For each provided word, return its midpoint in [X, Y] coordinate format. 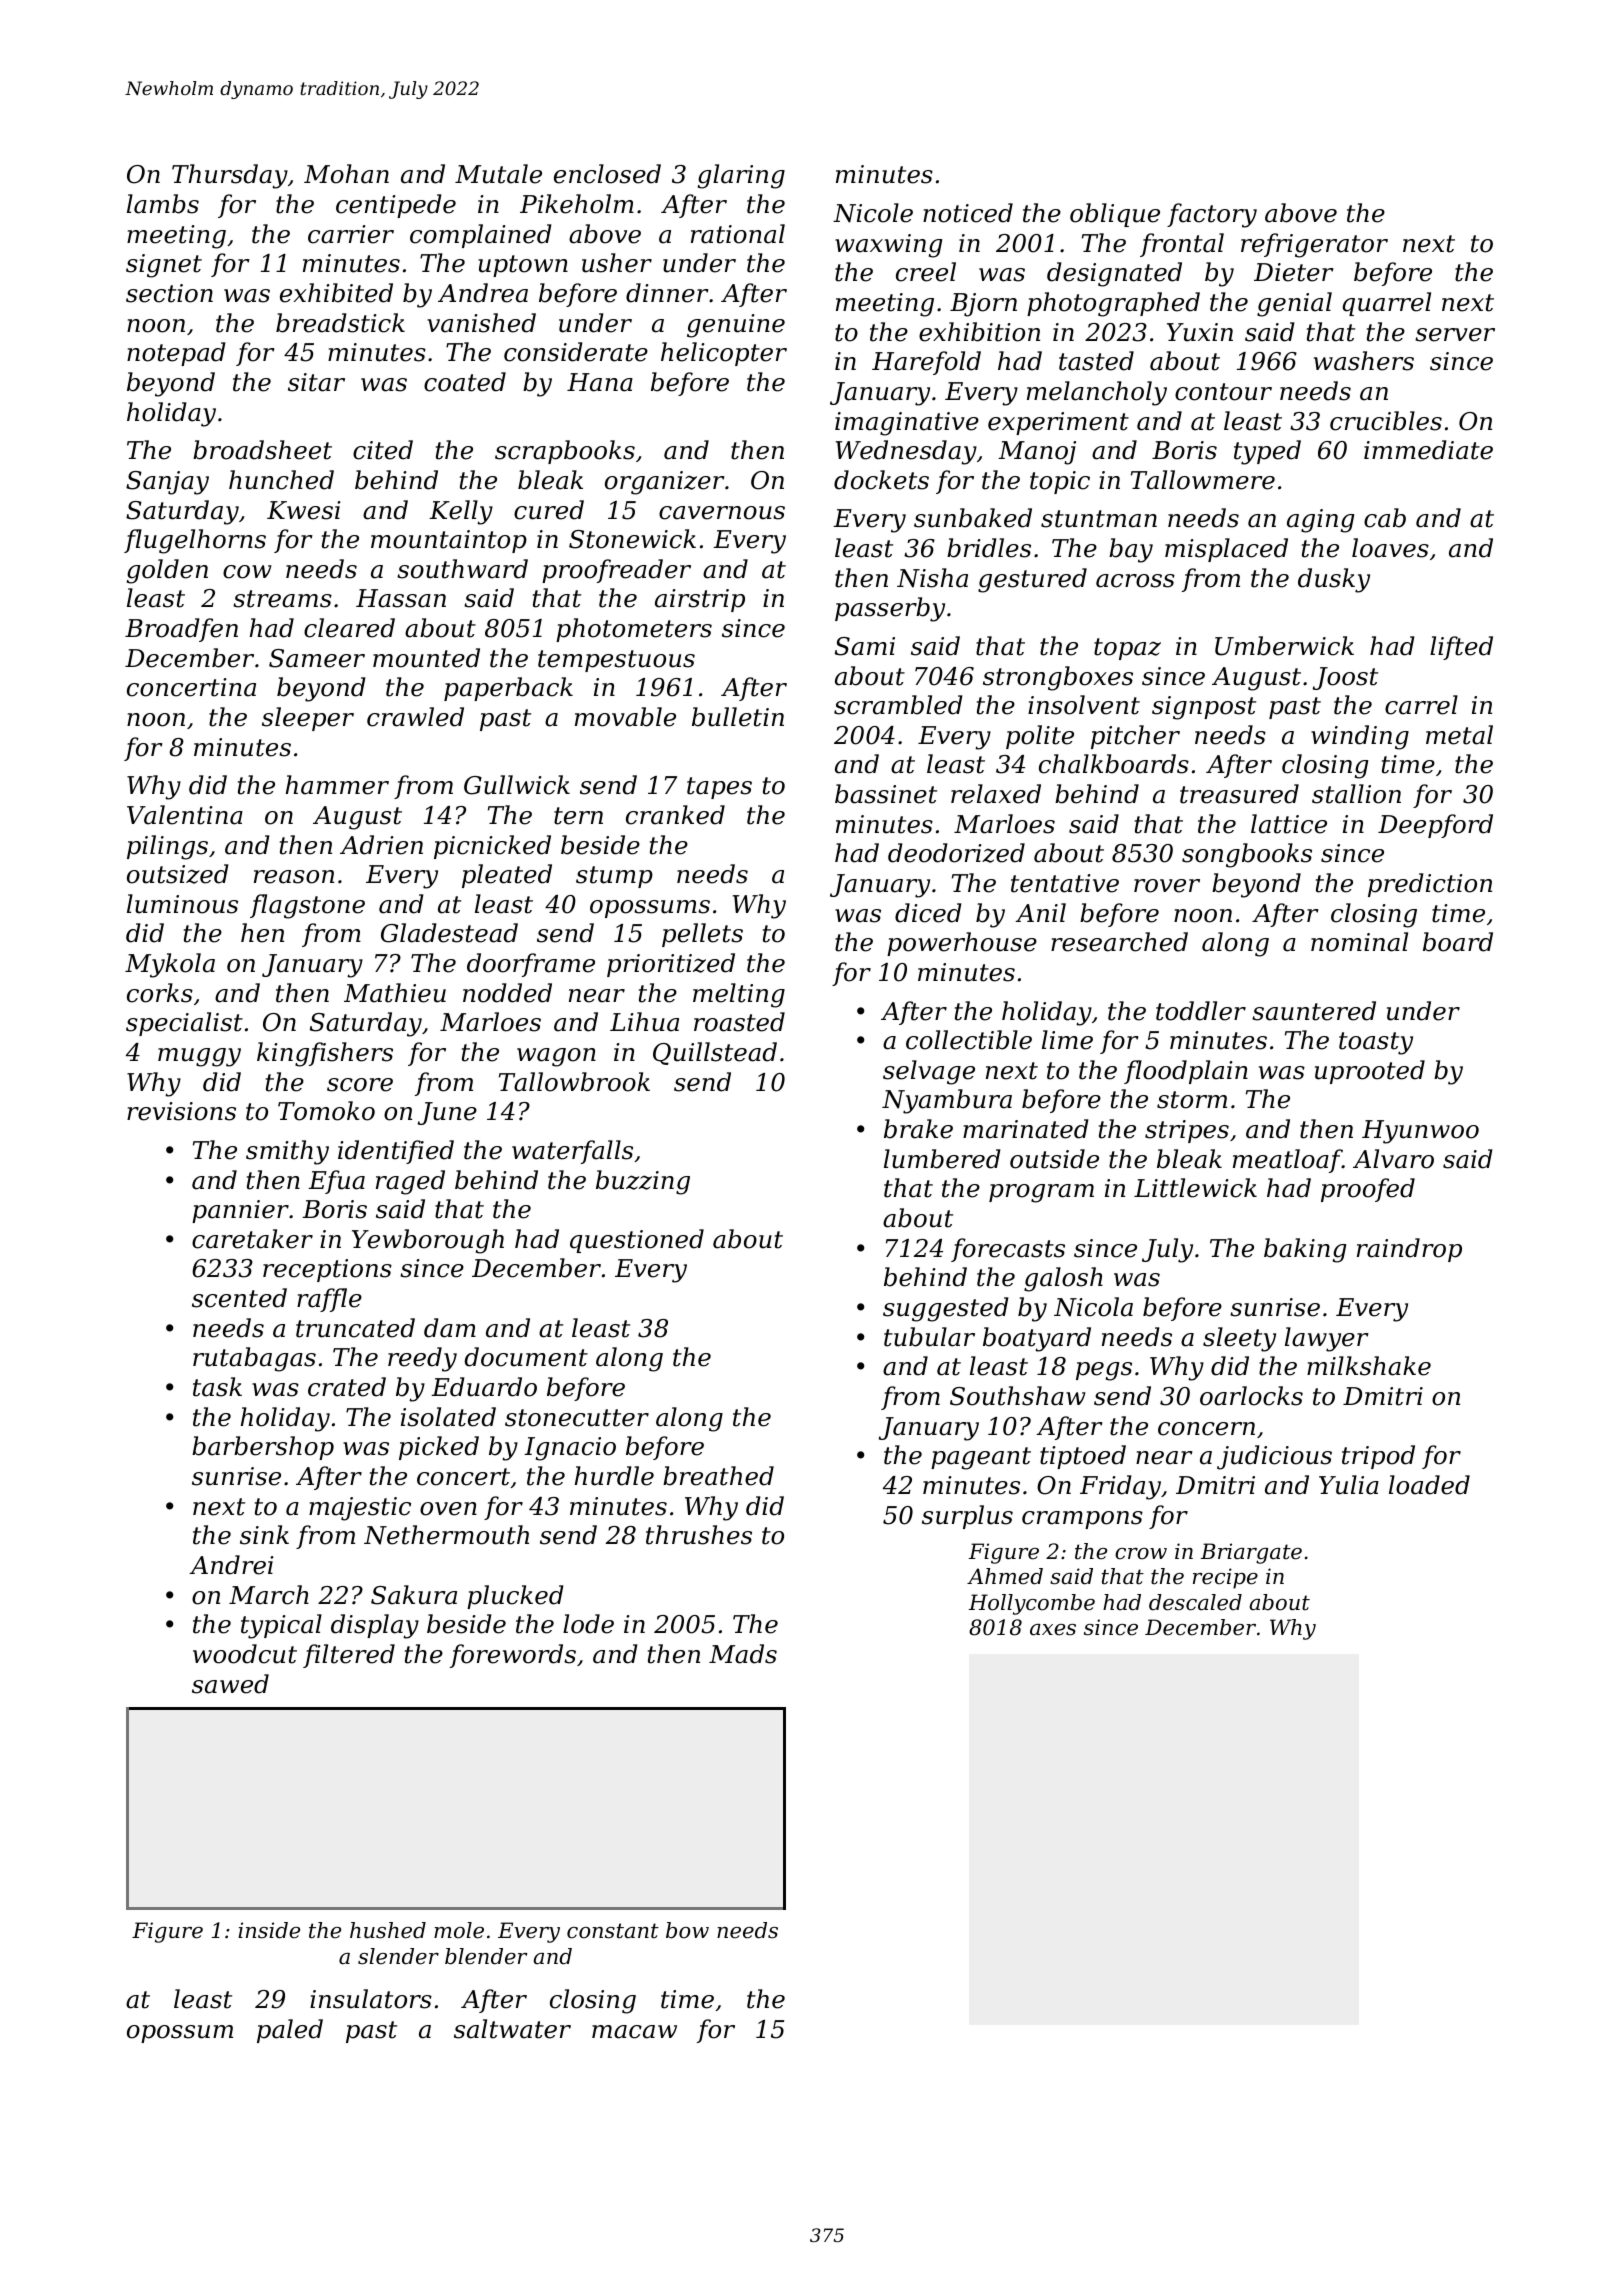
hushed [388, 1930]
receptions [327, 1270]
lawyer [1327, 1339]
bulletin [738, 717]
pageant [981, 1458]
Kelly [461, 512]
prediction [1430, 885]
